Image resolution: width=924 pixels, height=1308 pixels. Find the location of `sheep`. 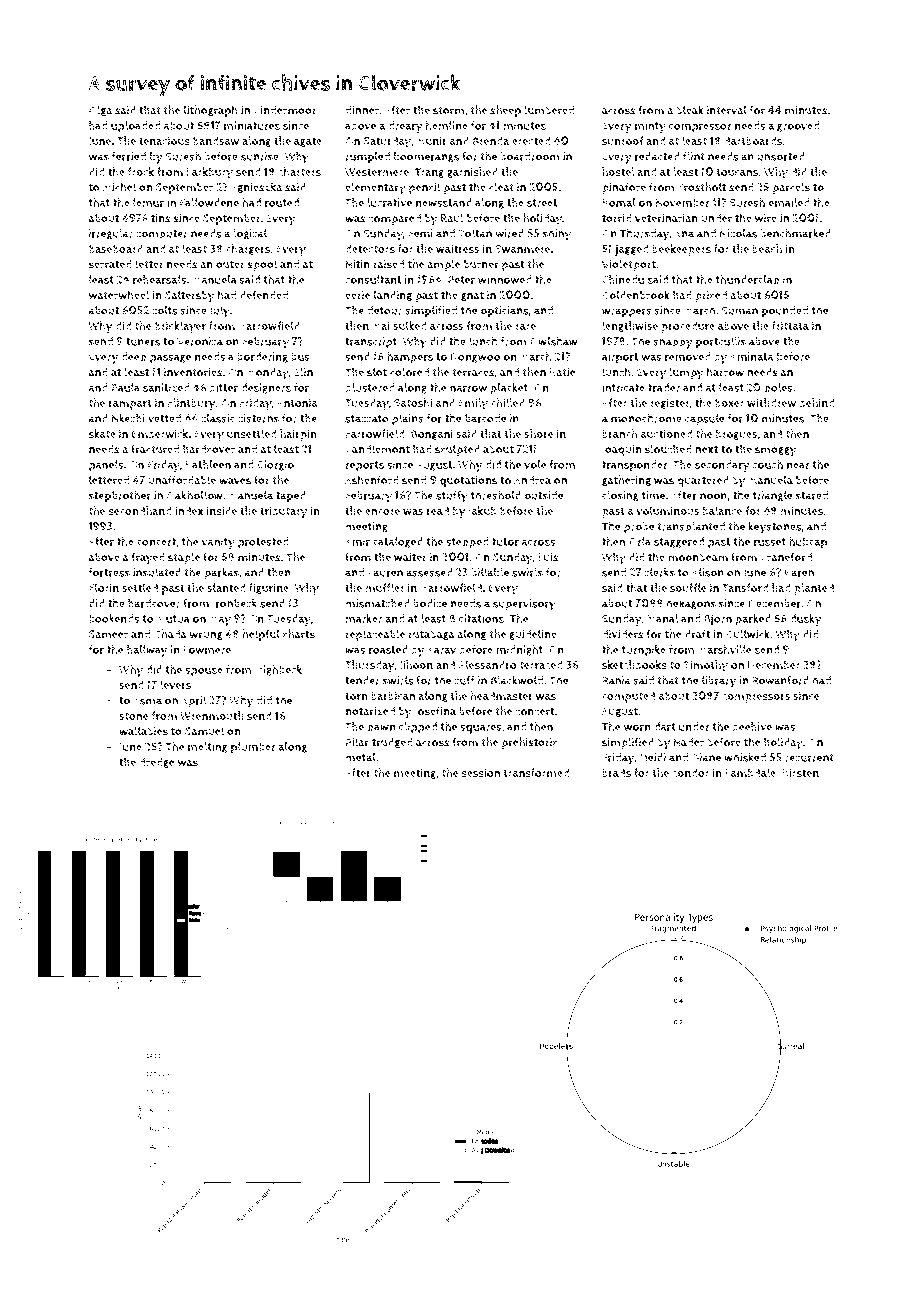

sheep is located at coordinates (505, 111).
